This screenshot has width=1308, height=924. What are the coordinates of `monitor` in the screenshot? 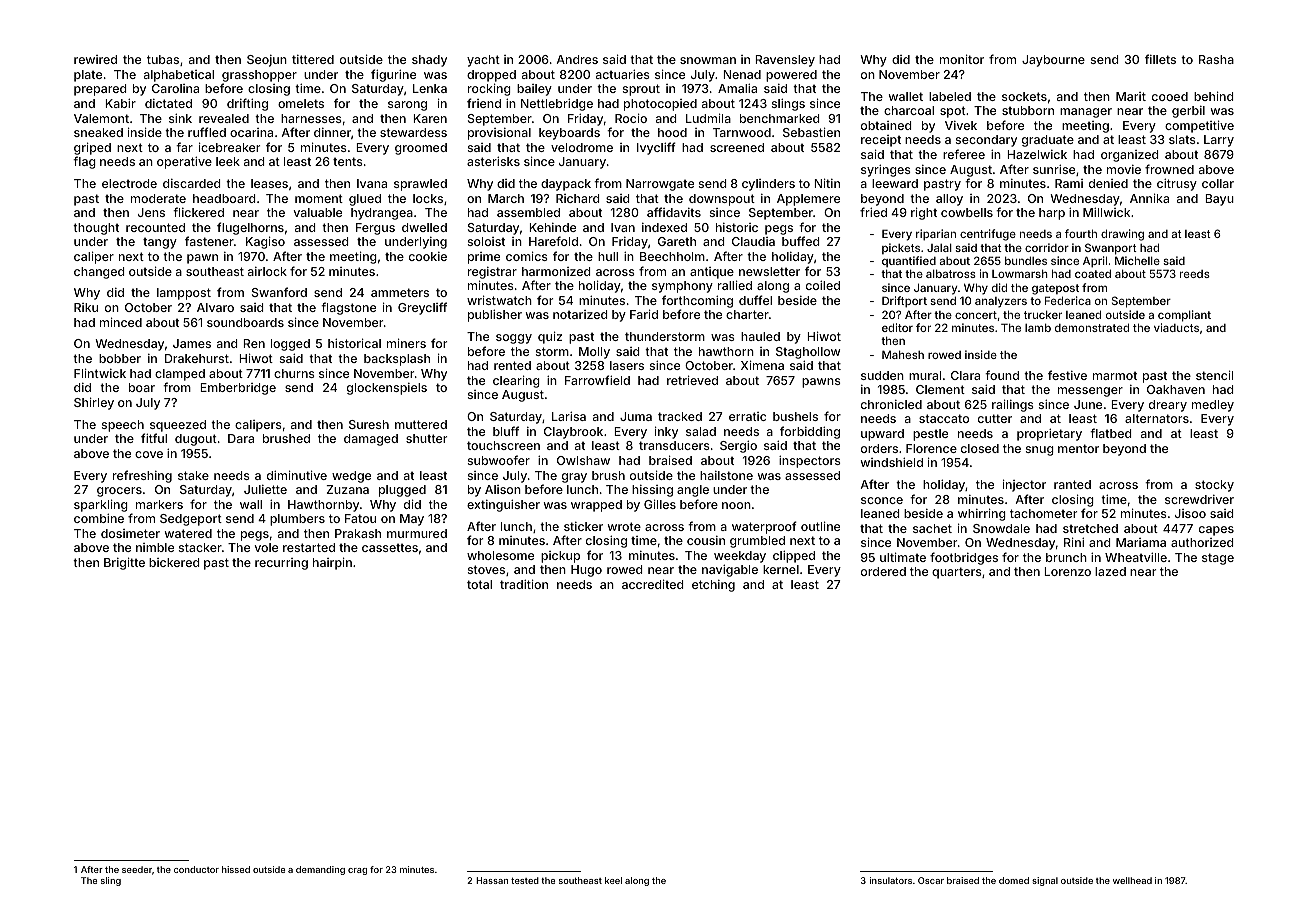 It's located at (962, 59).
